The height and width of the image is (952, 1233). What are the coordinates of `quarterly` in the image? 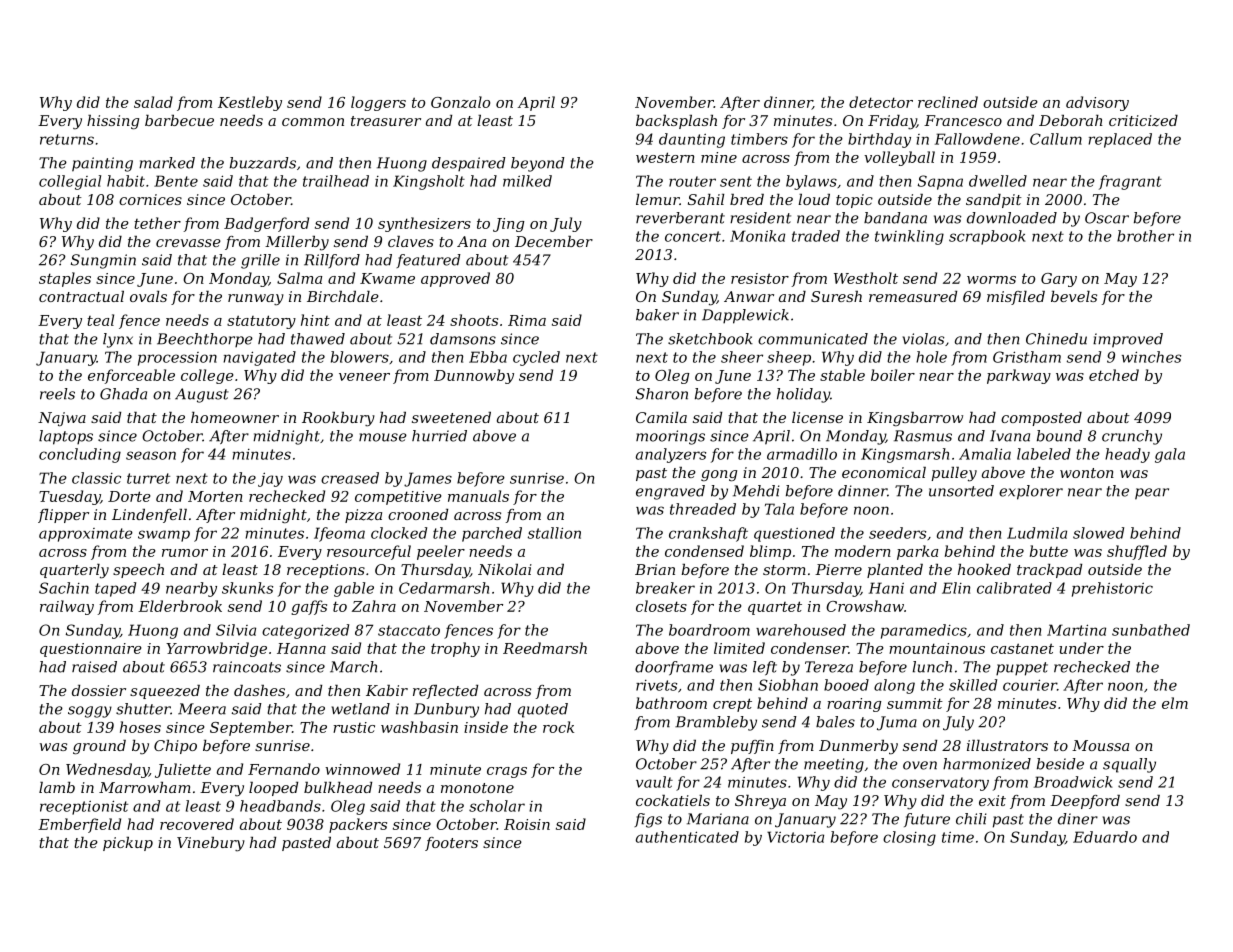 It's located at (74, 571).
